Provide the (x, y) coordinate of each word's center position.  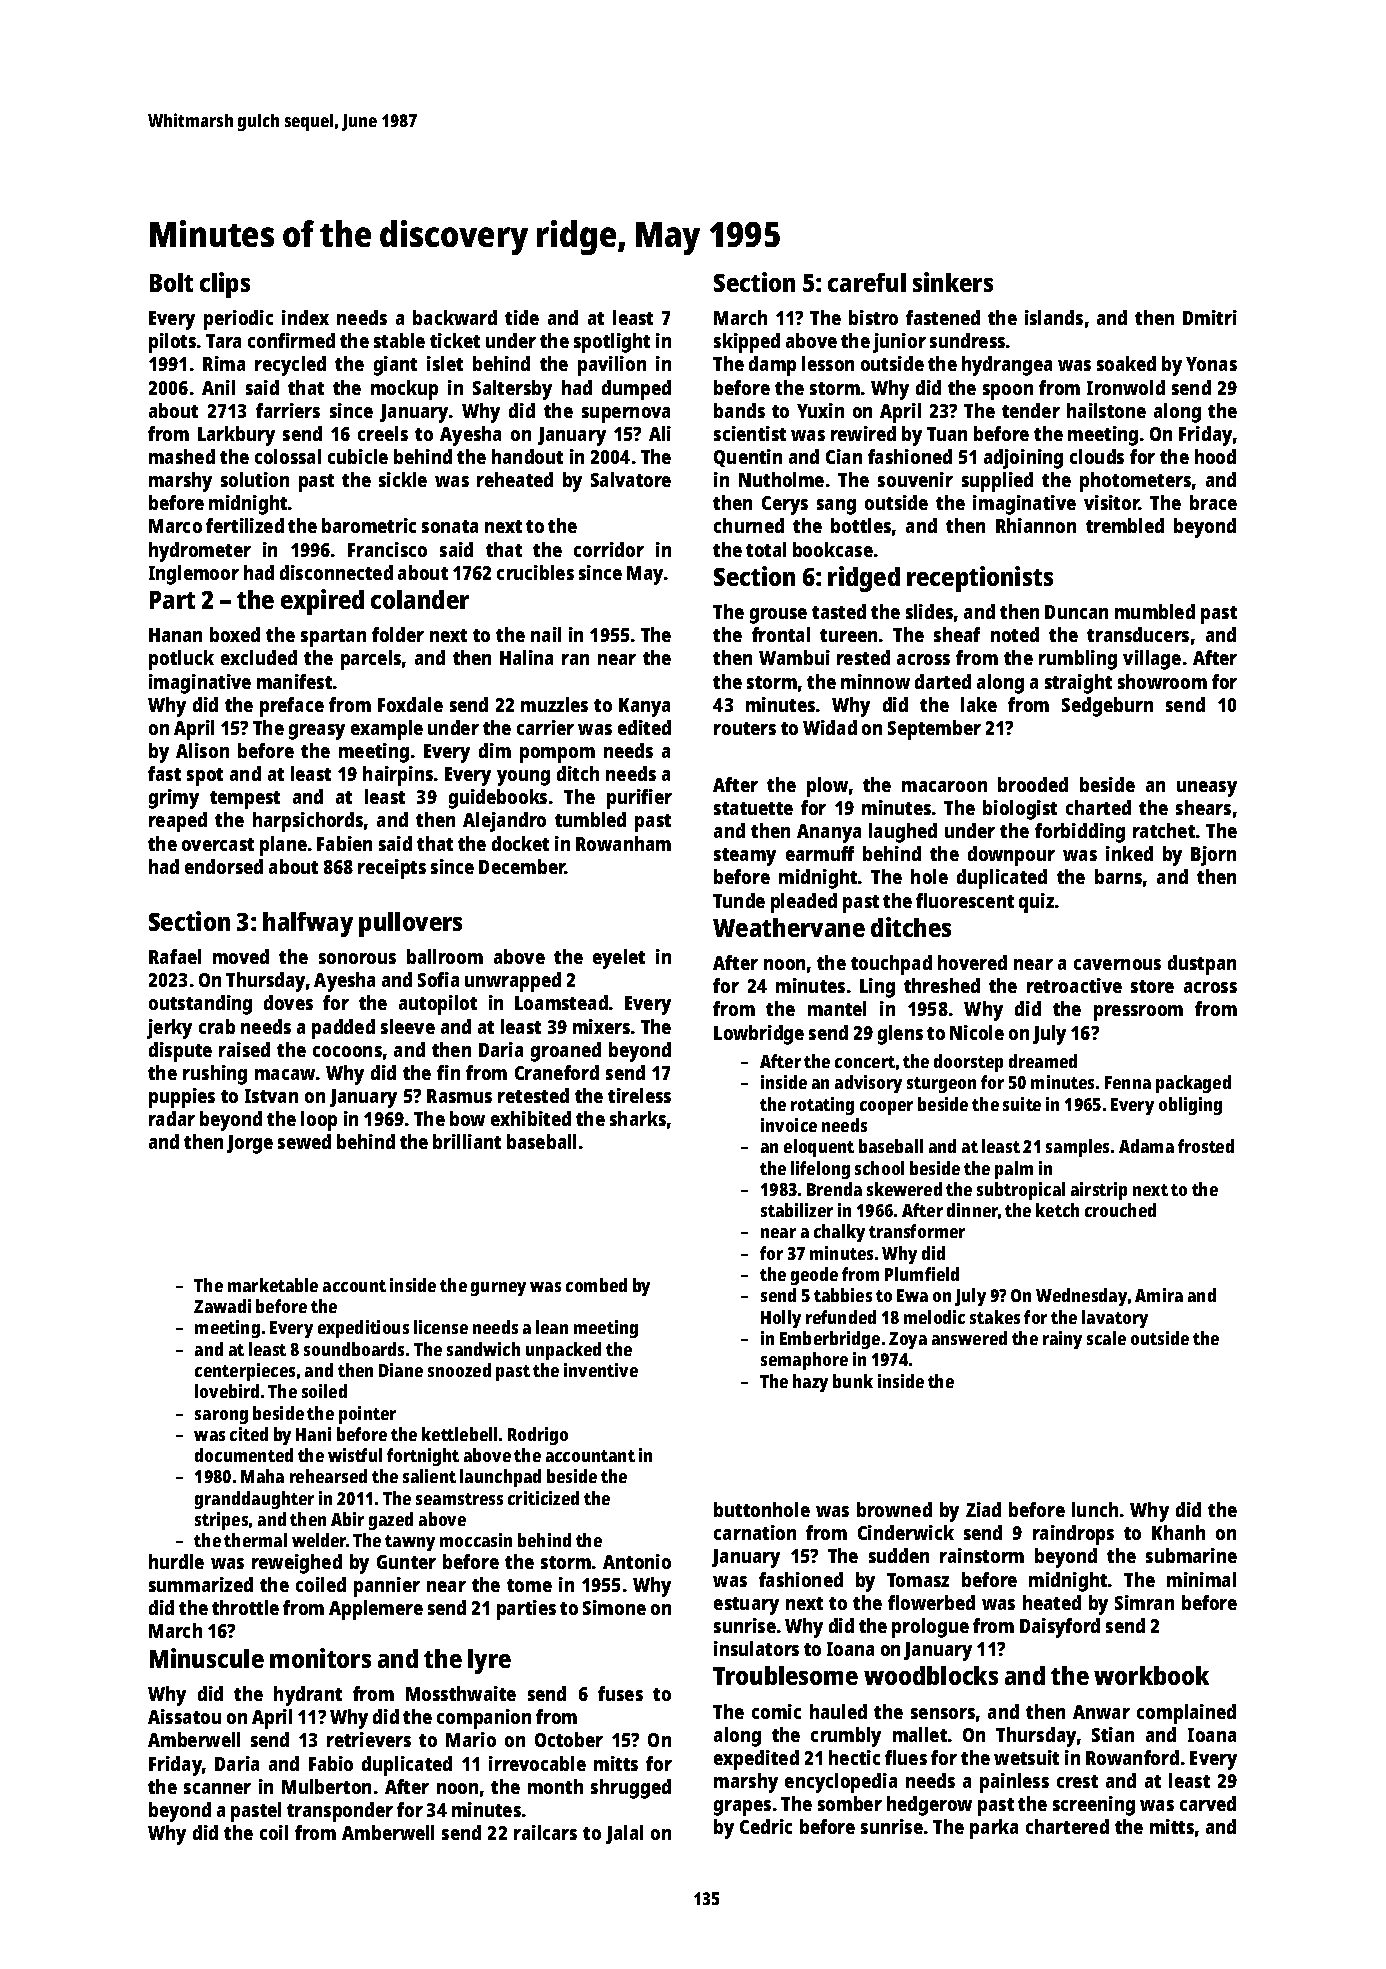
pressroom (1138, 1013)
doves (288, 1002)
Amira (1159, 1295)
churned (749, 525)
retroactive (1074, 985)
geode (814, 1276)
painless (1014, 1783)
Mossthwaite (461, 1693)
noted (1015, 634)
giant (395, 366)
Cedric (766, 1826)
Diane (401, 1370)
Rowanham (623, 843)
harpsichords (308, 822)
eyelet (619, 959)
